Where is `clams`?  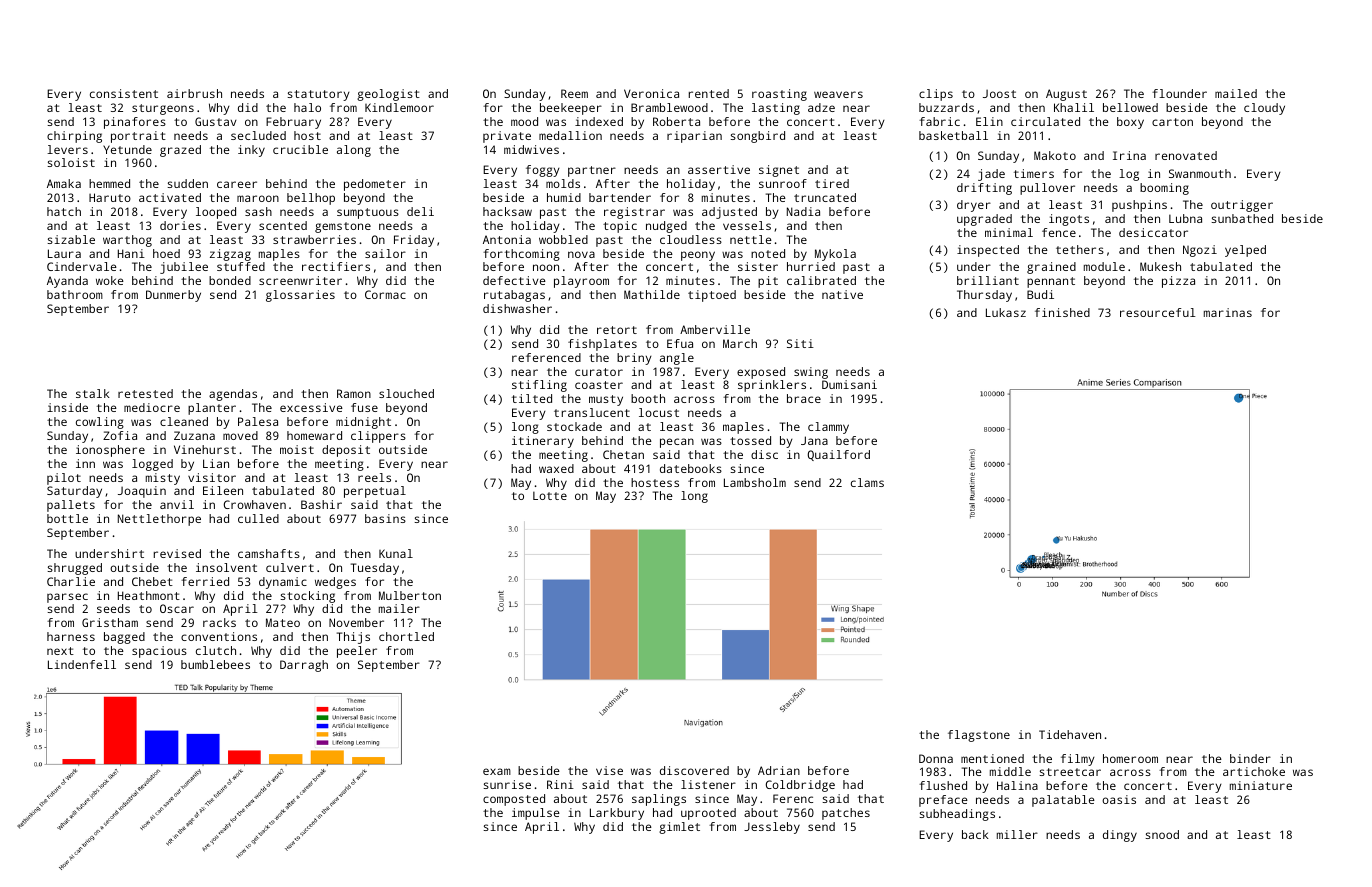 clams is located at coordinates (867, 482).
